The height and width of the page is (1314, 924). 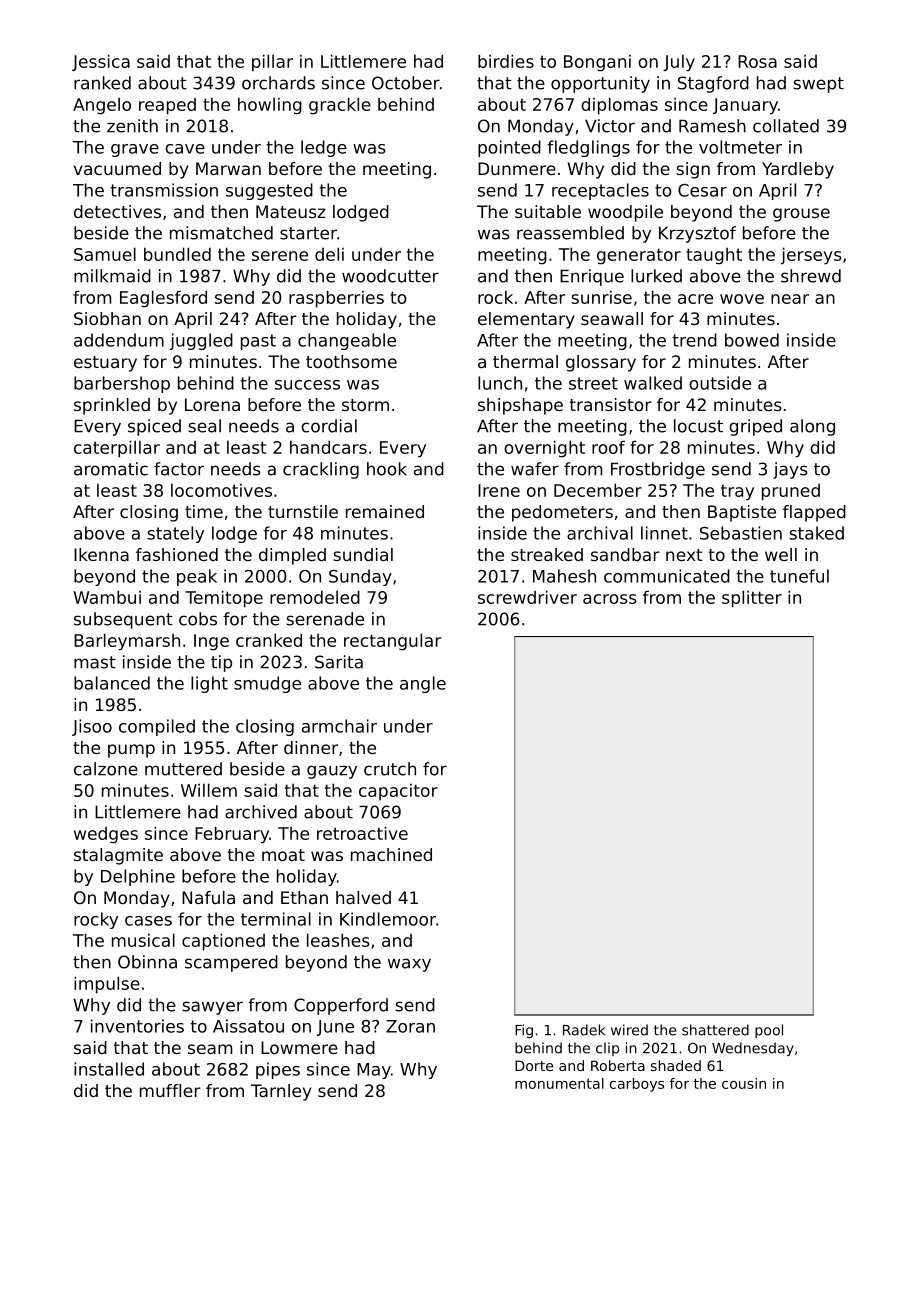 I want to click on vacuumed, so click(x=117, y=168).
